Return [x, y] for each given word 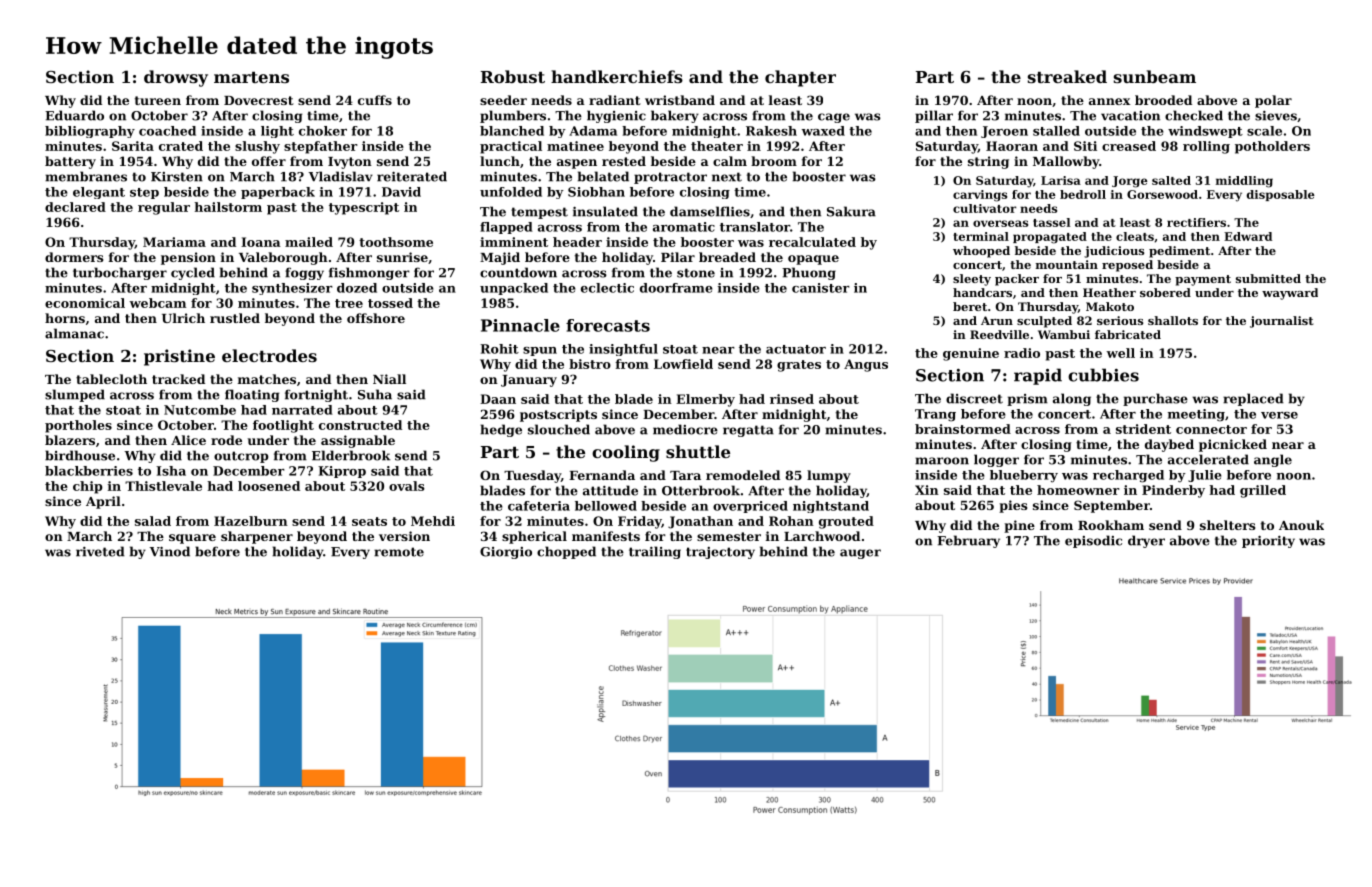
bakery [675, 116]
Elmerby [705, 400]
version [404, 536]
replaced [1253, 399]
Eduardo [74, 115]
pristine [179, 357]
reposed [1127, 266]
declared [75, 207]
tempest [539, 213]
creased [1129, 146]
